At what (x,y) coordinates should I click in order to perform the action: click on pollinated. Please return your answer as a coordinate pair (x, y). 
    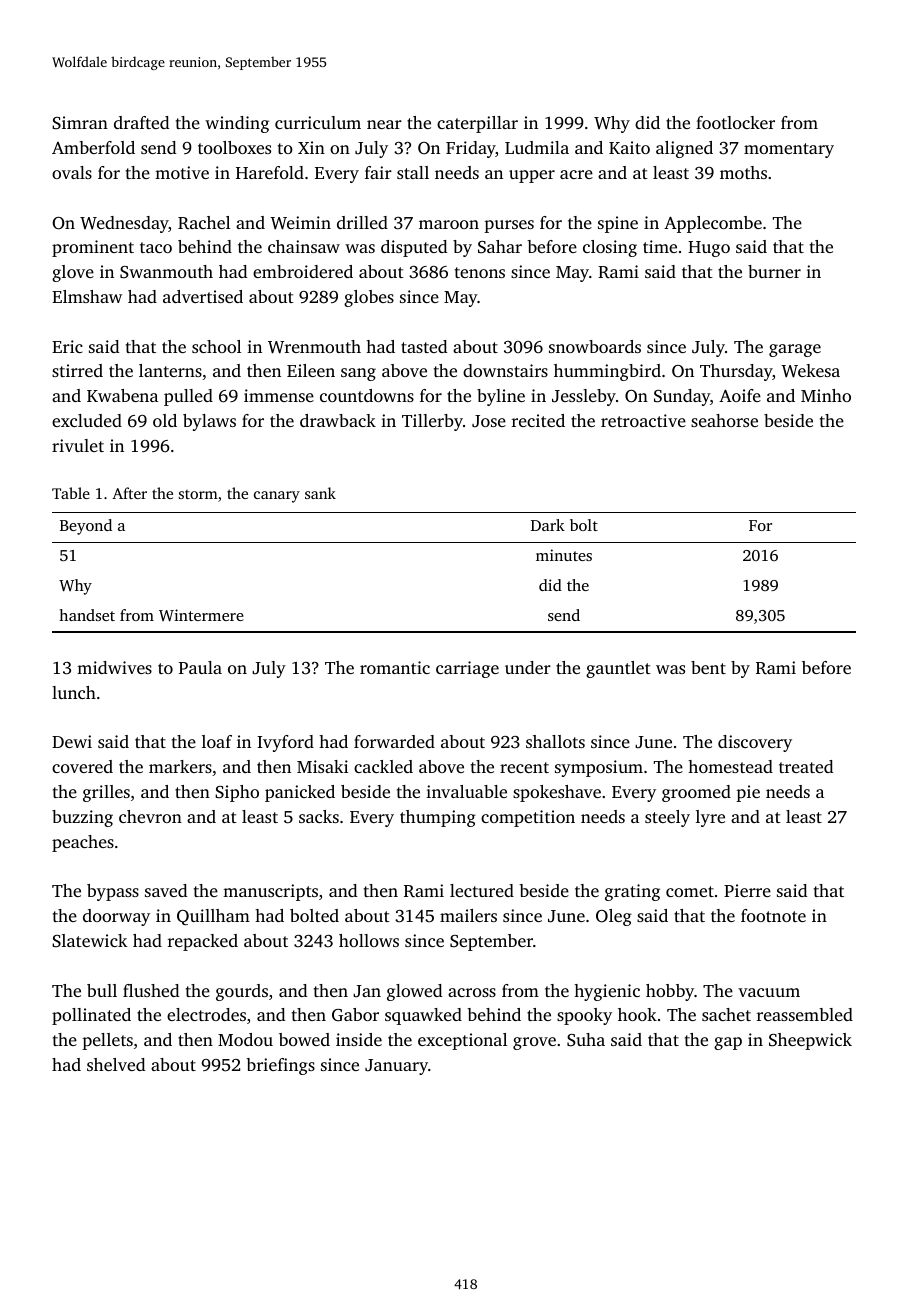
    Looking at the image, I should click on (91, 1016).
